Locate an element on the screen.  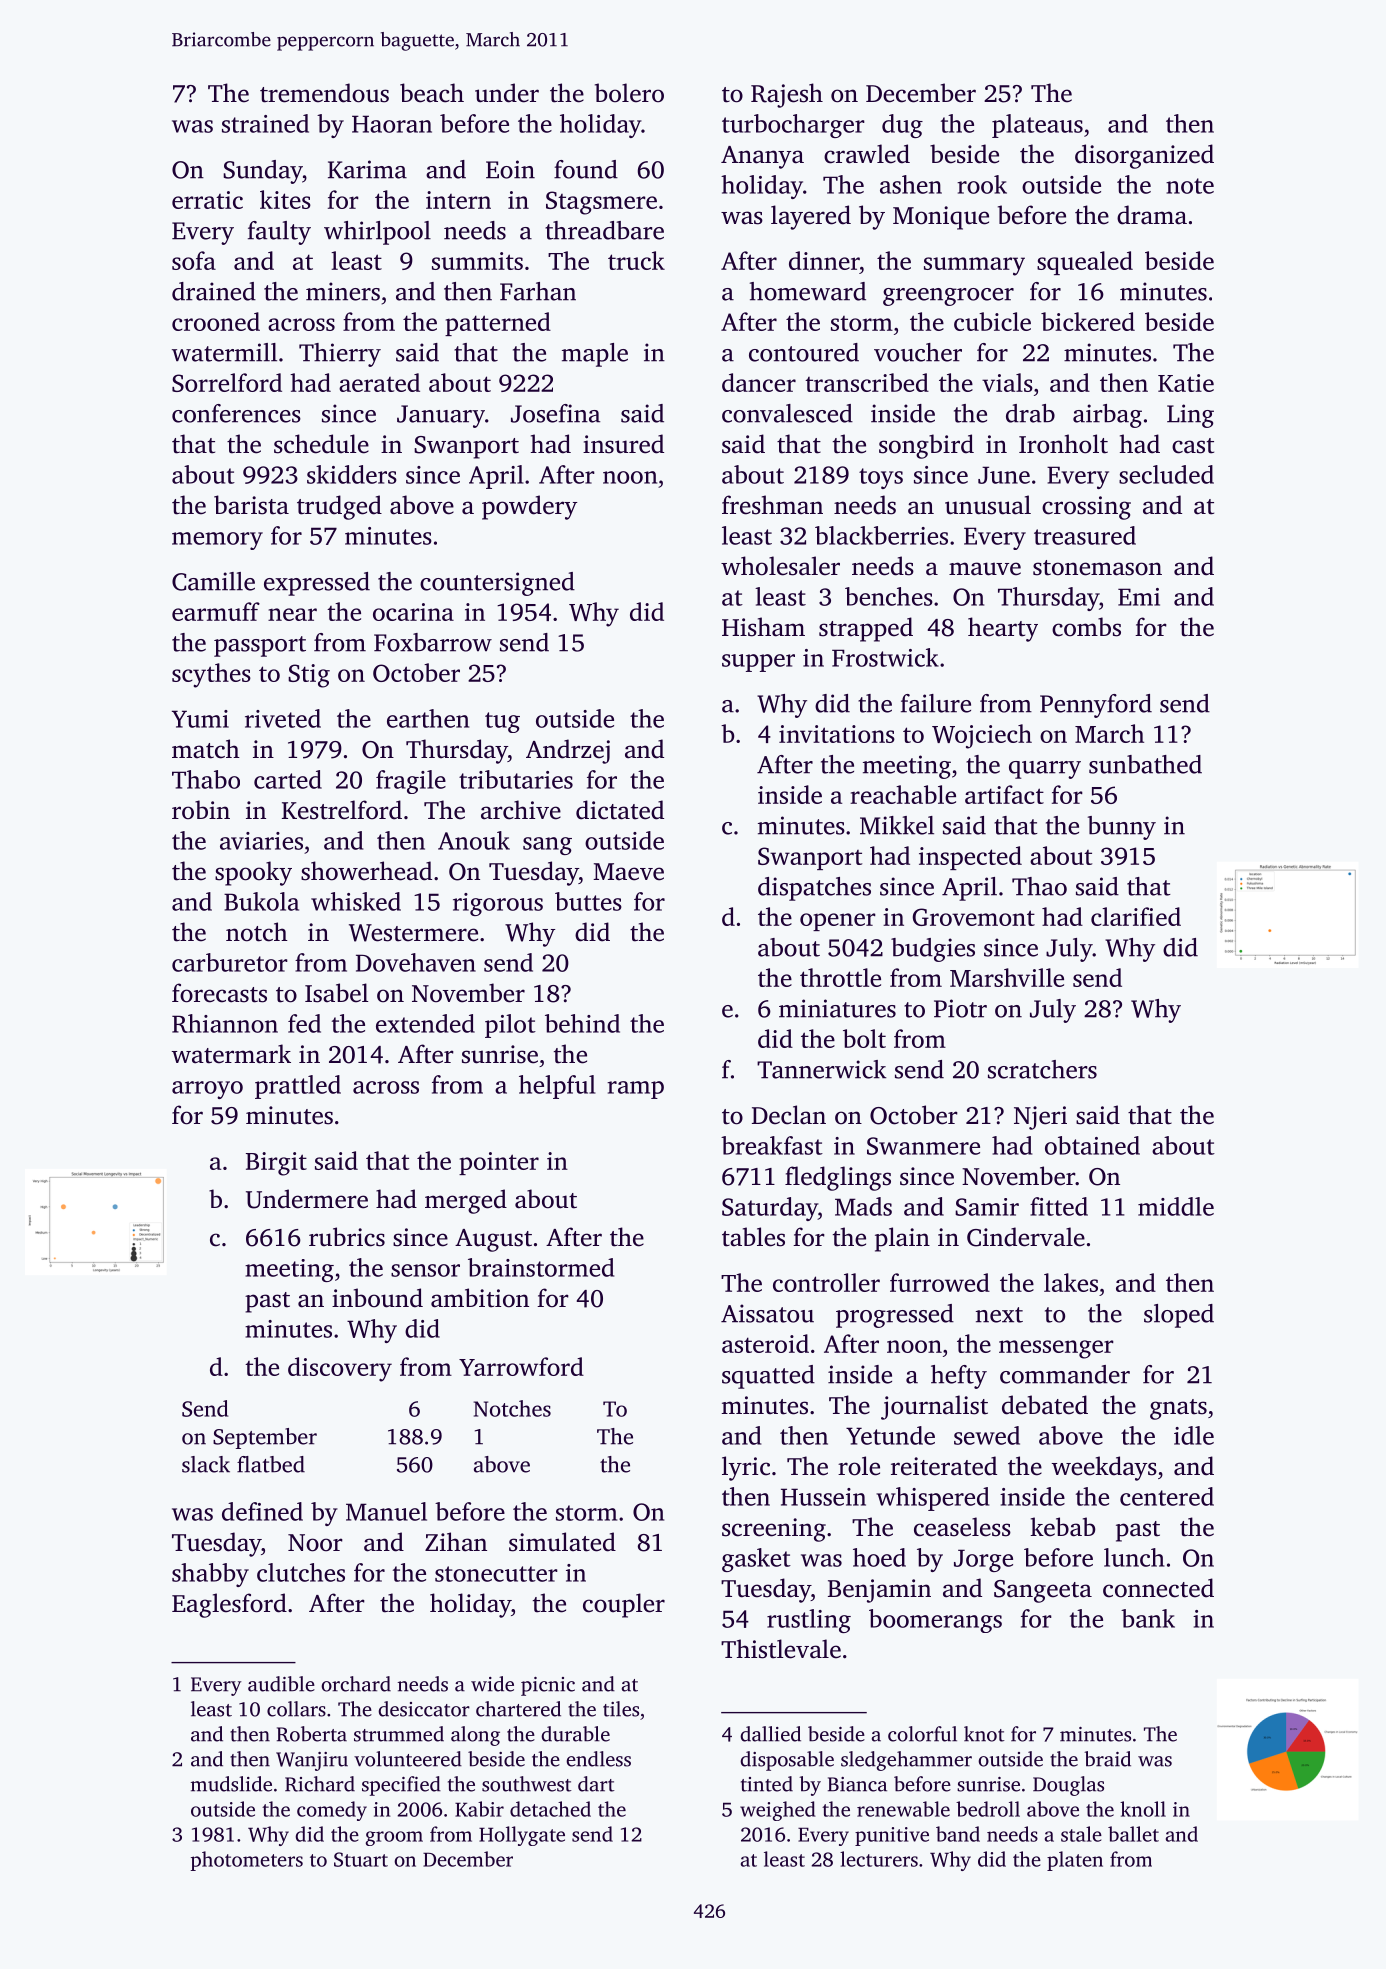
prattled is located at coordinates (298, 1087).
